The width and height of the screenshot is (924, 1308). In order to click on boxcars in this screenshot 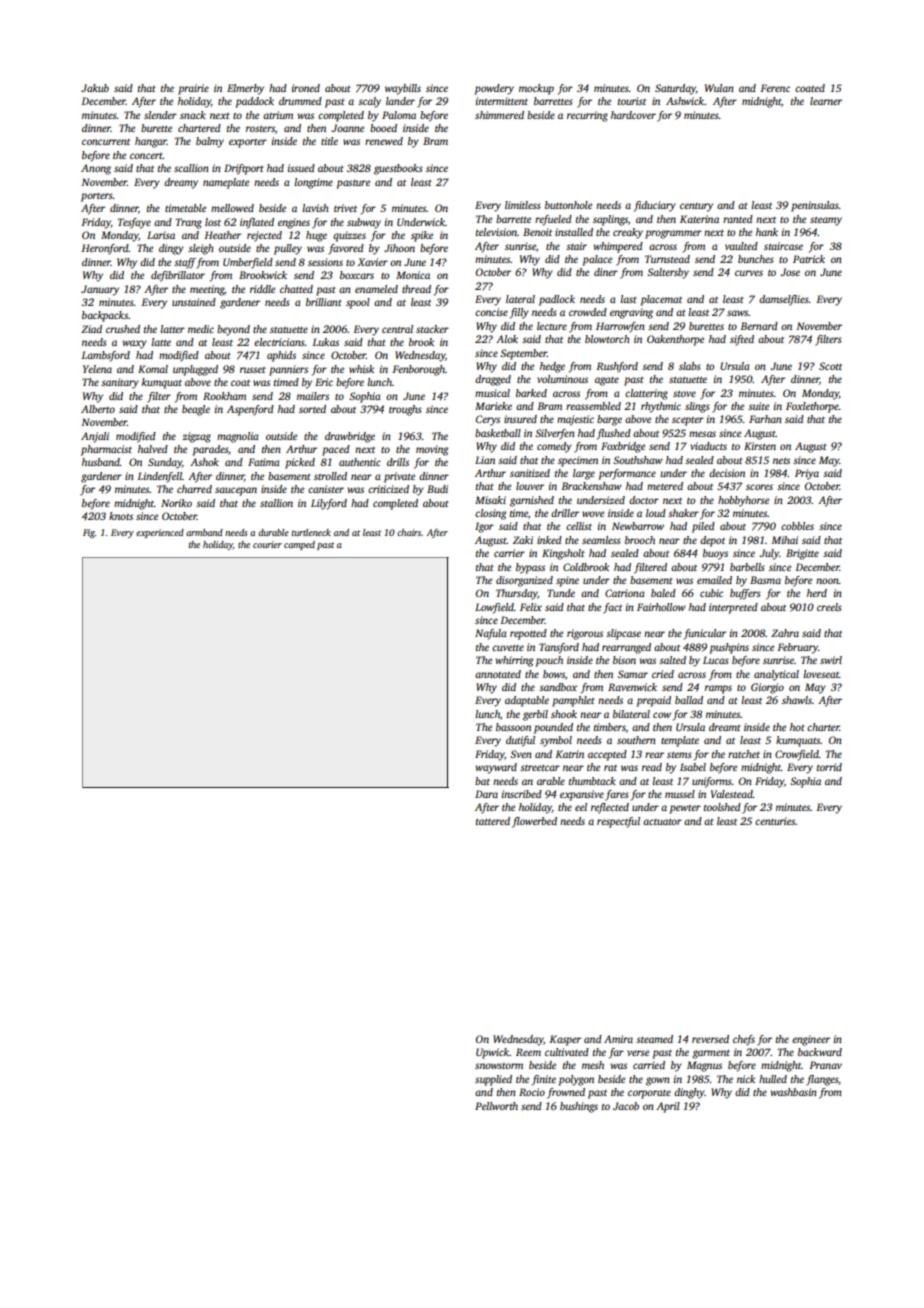, I will do `click(357, 275)`.
